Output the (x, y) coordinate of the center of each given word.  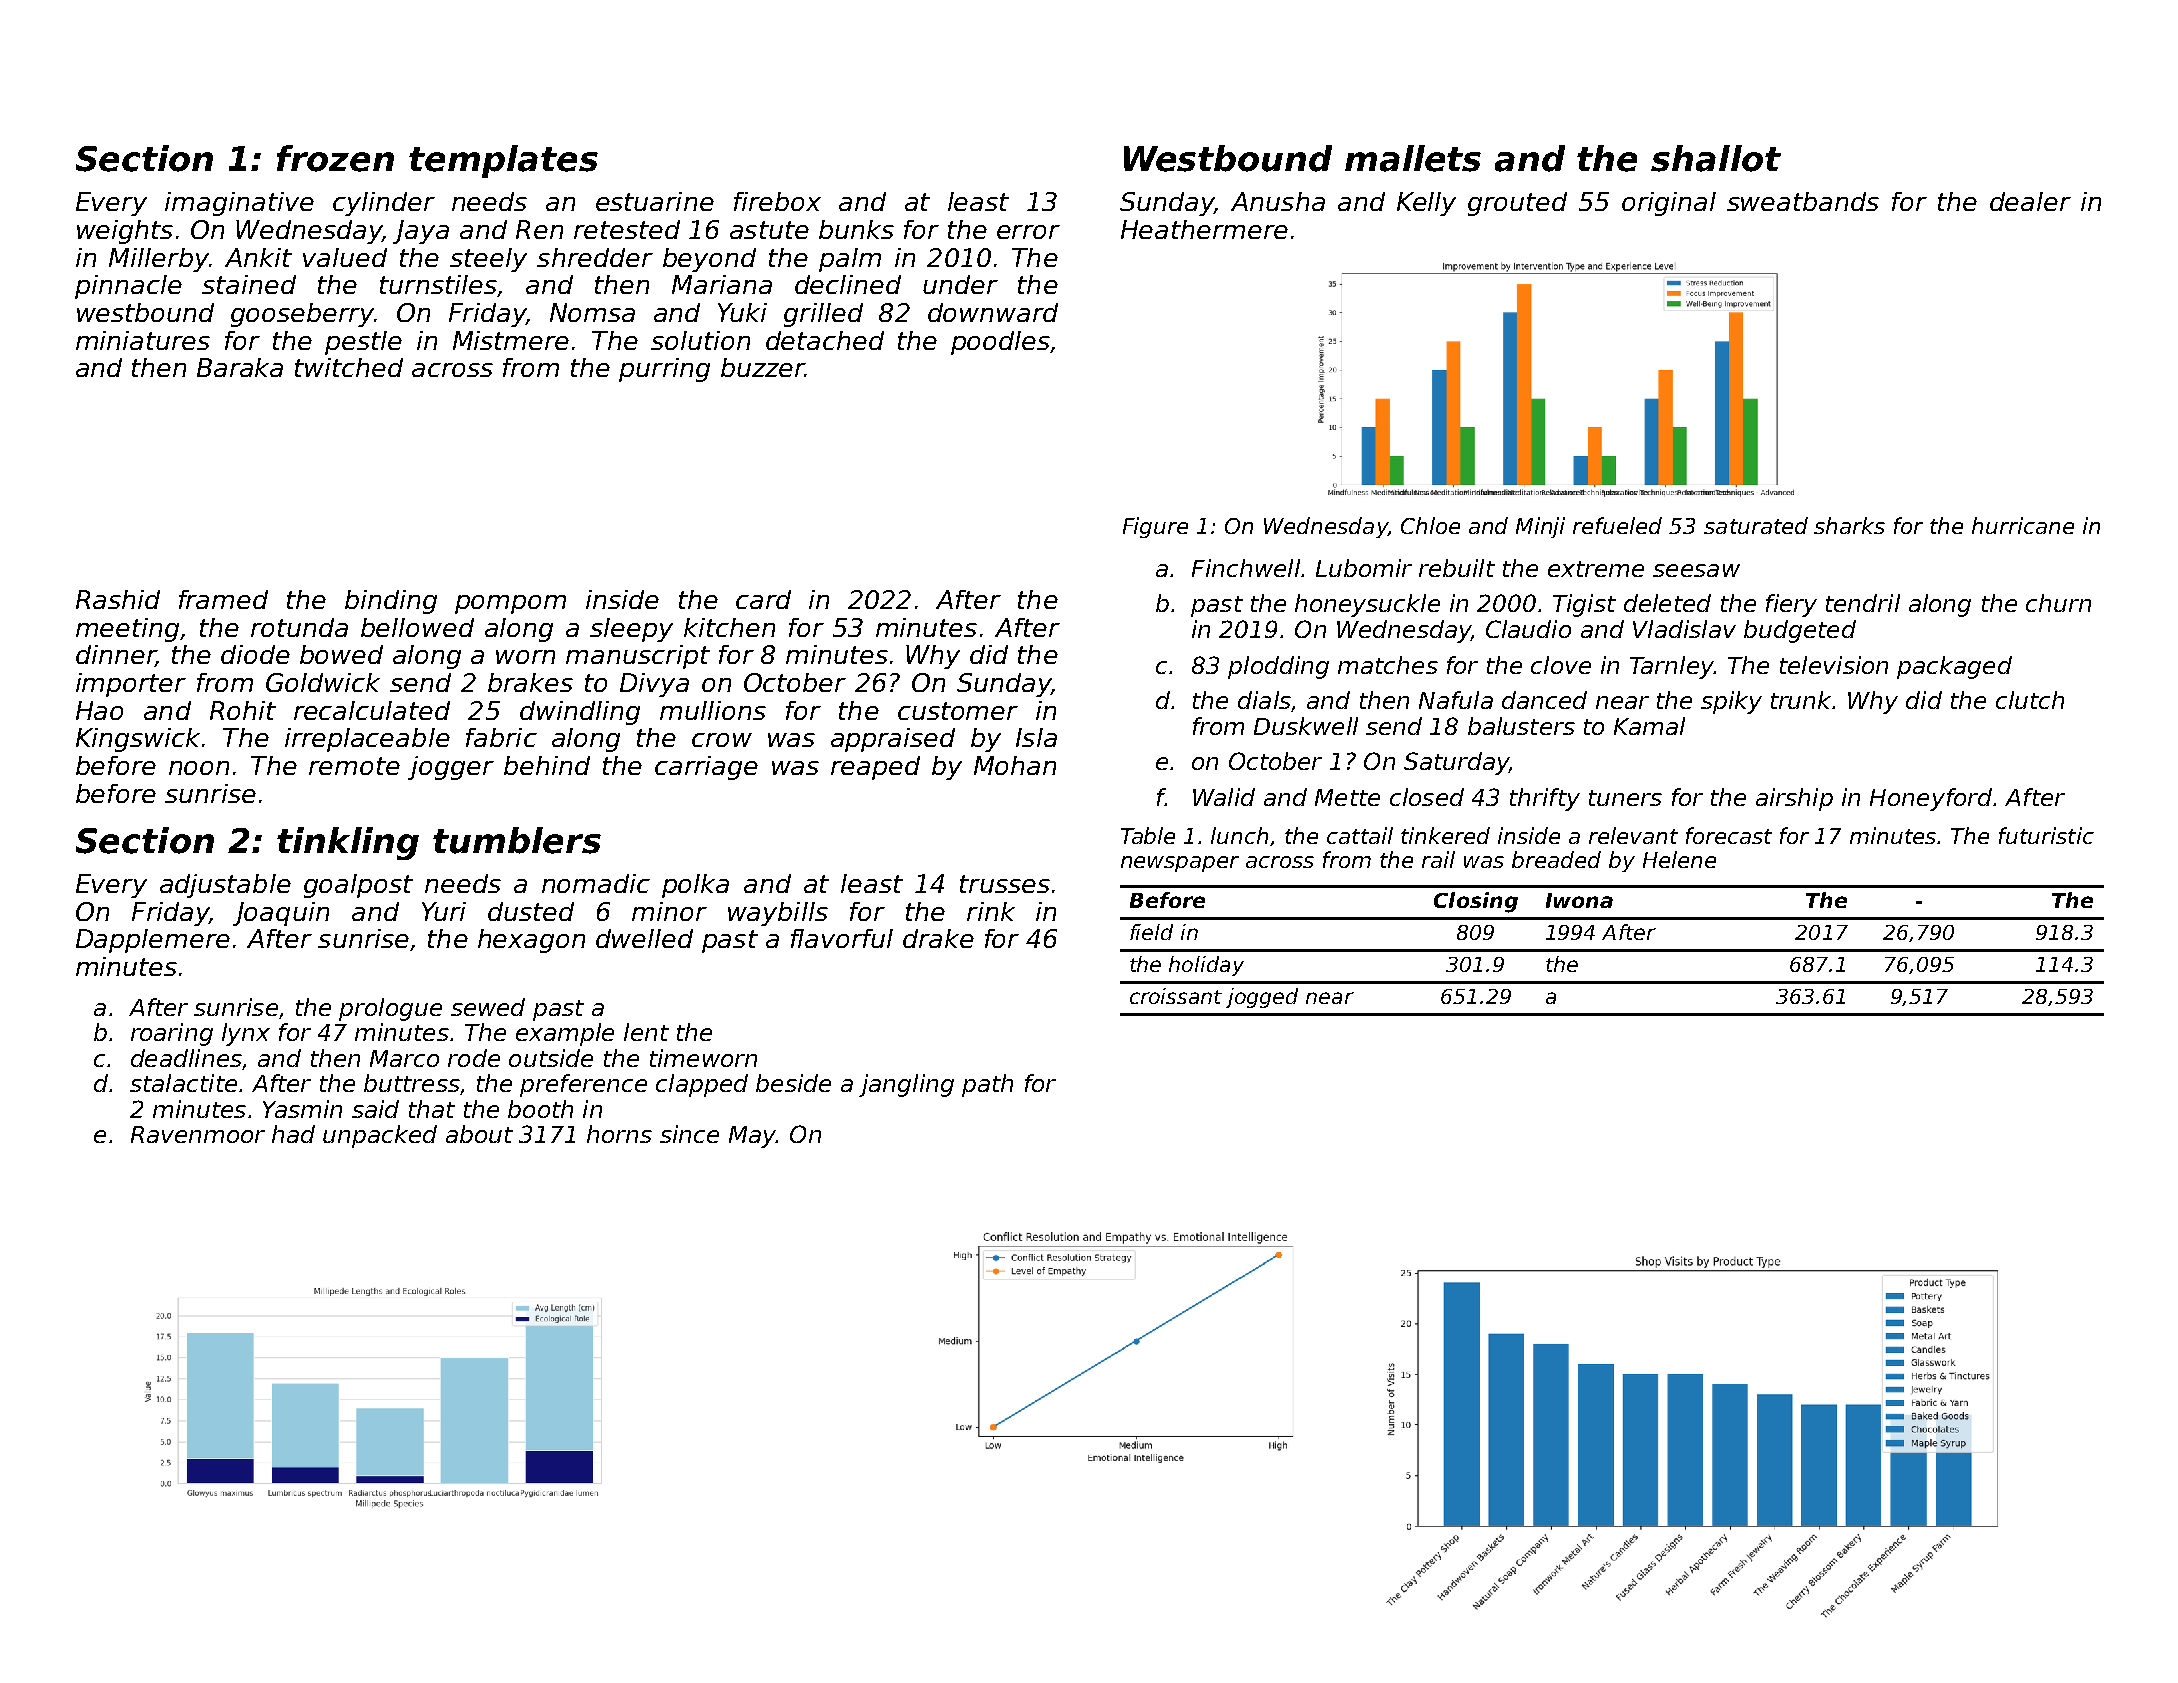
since (689, 1134)
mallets (1413, 158)
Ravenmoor (198, 1134)
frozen (335, 158)
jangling (906, 1085)
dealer (2030, 201)
